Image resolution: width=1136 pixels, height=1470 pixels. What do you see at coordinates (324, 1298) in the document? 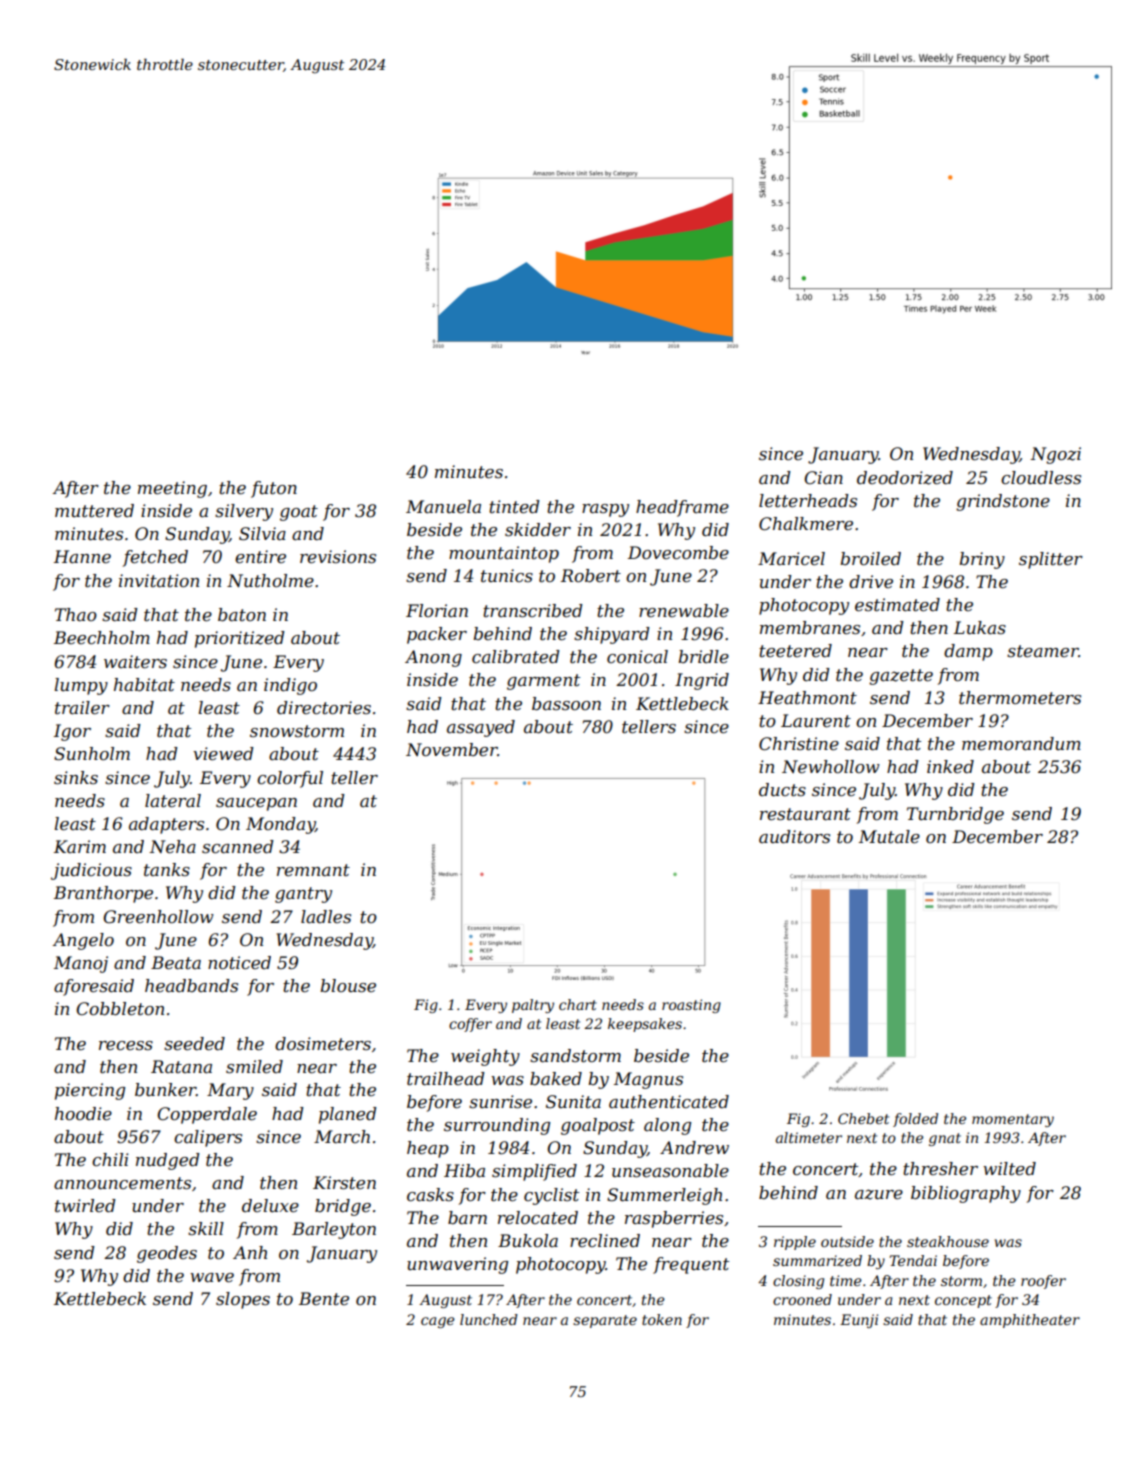
I see `Bente` at bounding box center [324, 1298].
